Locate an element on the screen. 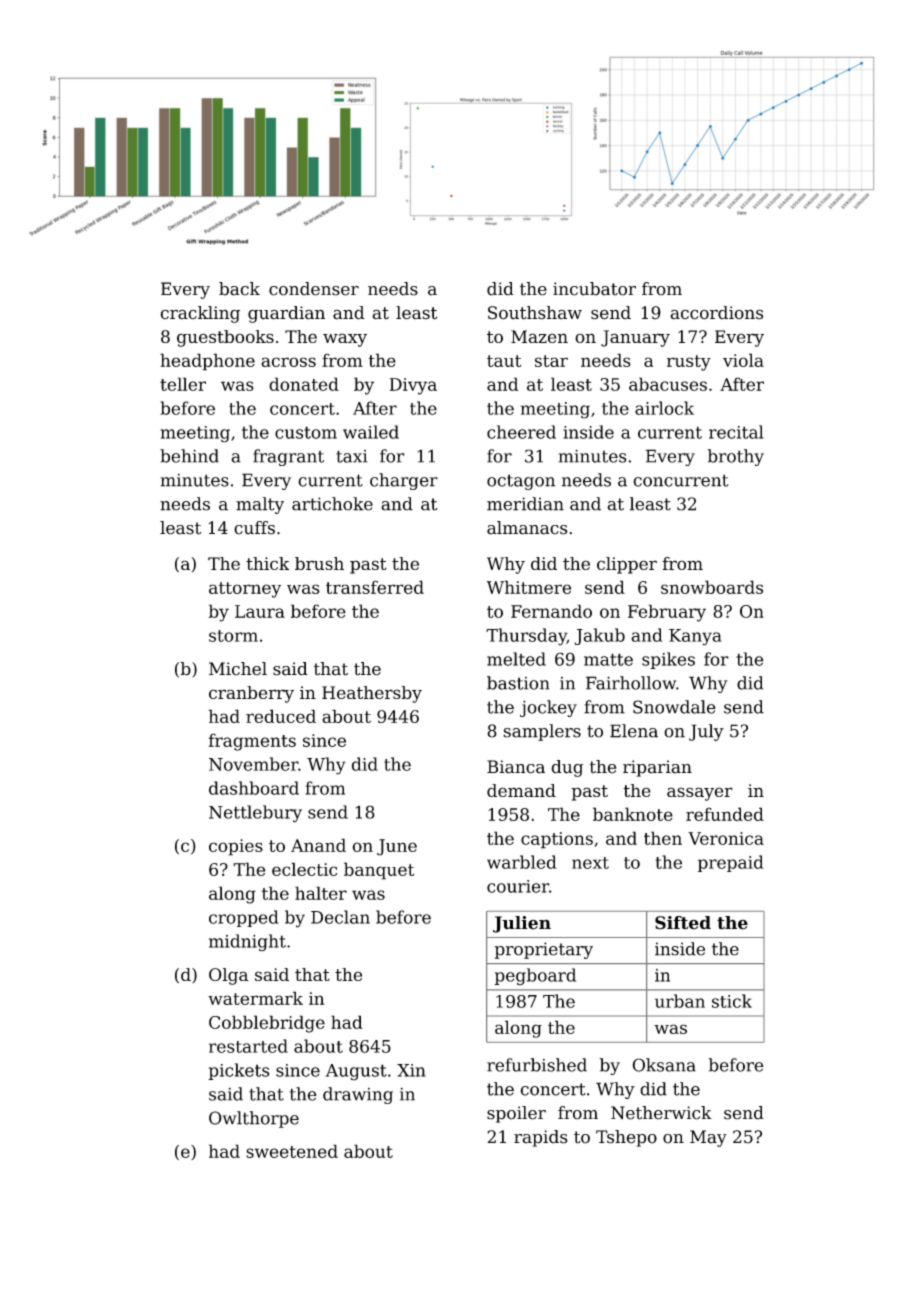  accordions is located at coordinates (716, 313).
